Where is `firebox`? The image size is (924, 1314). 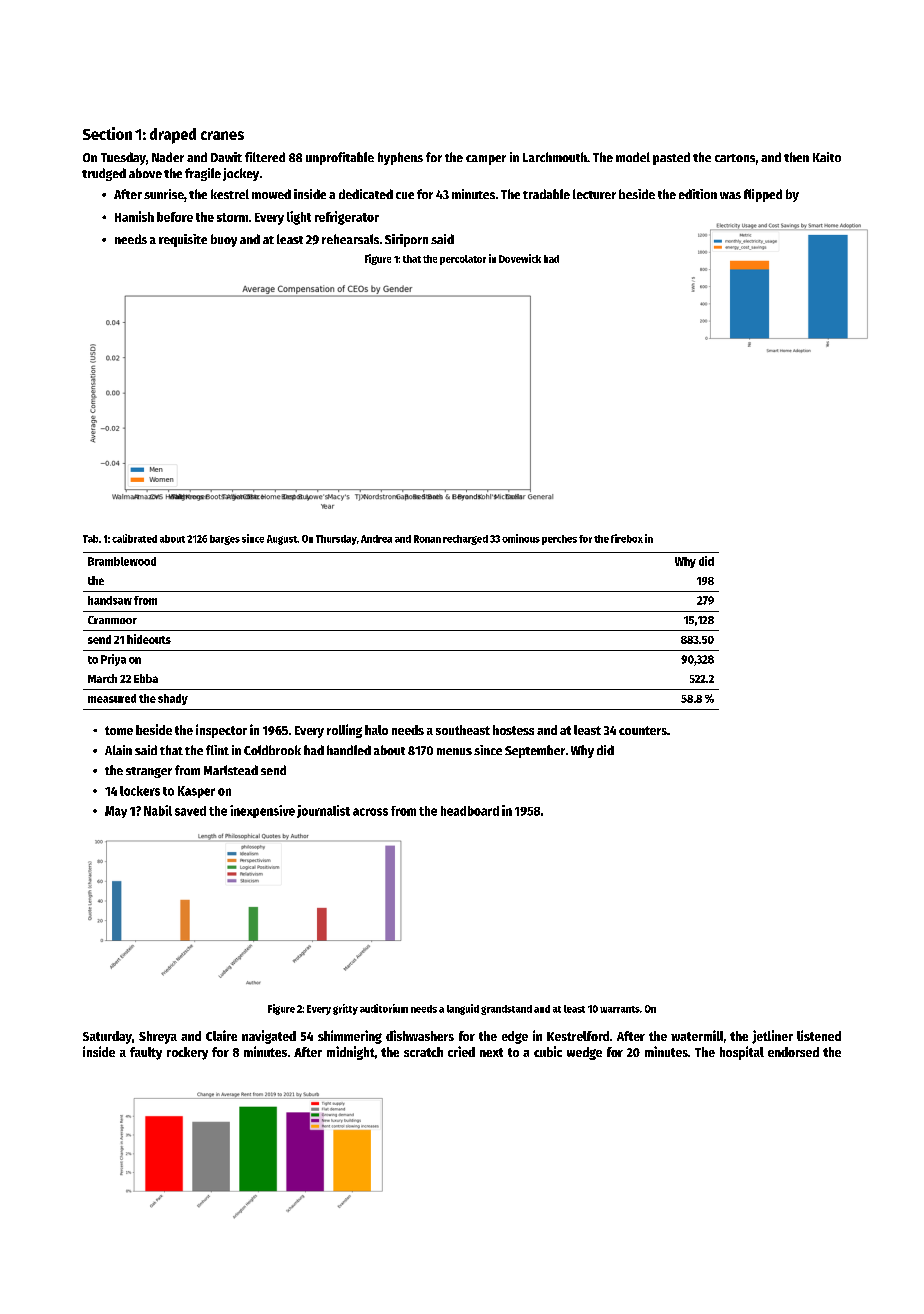 firebox is located at coordinates (627, 538).
